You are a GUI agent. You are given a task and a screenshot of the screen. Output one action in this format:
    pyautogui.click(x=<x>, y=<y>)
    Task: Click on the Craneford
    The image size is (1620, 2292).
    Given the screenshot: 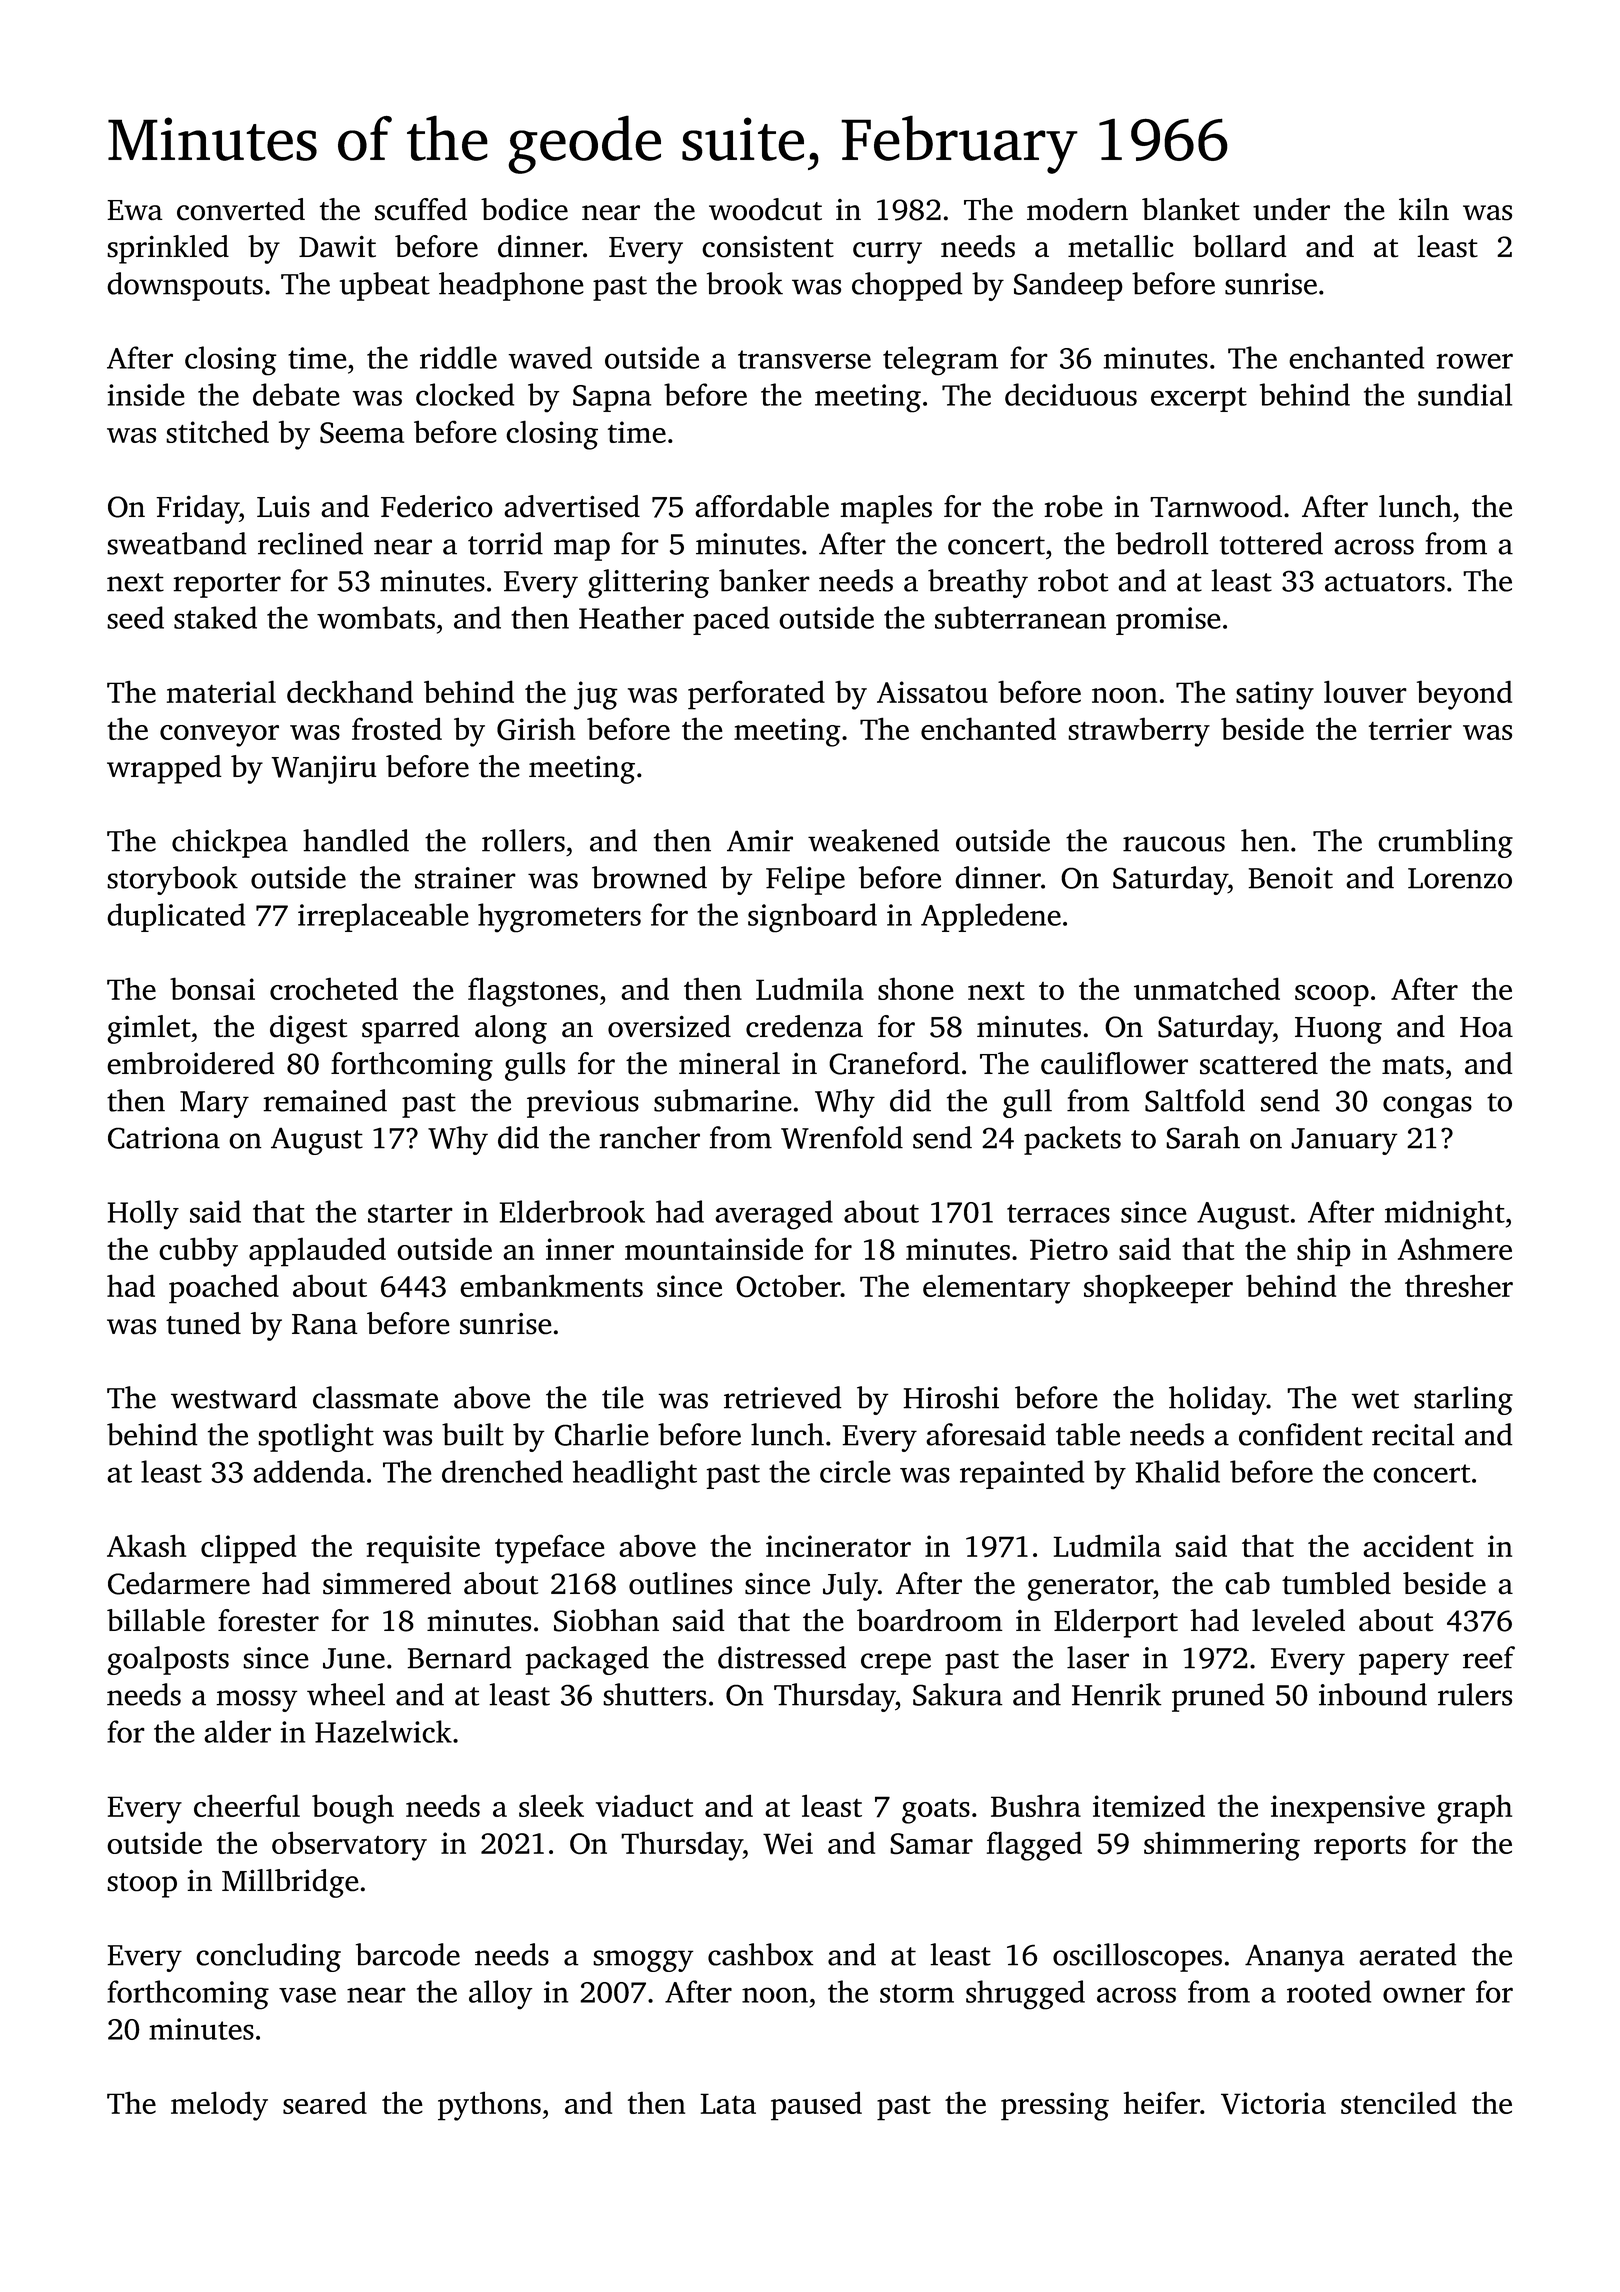 What is the action you would take?
    pyautogui.click(x=894, y=1063)
